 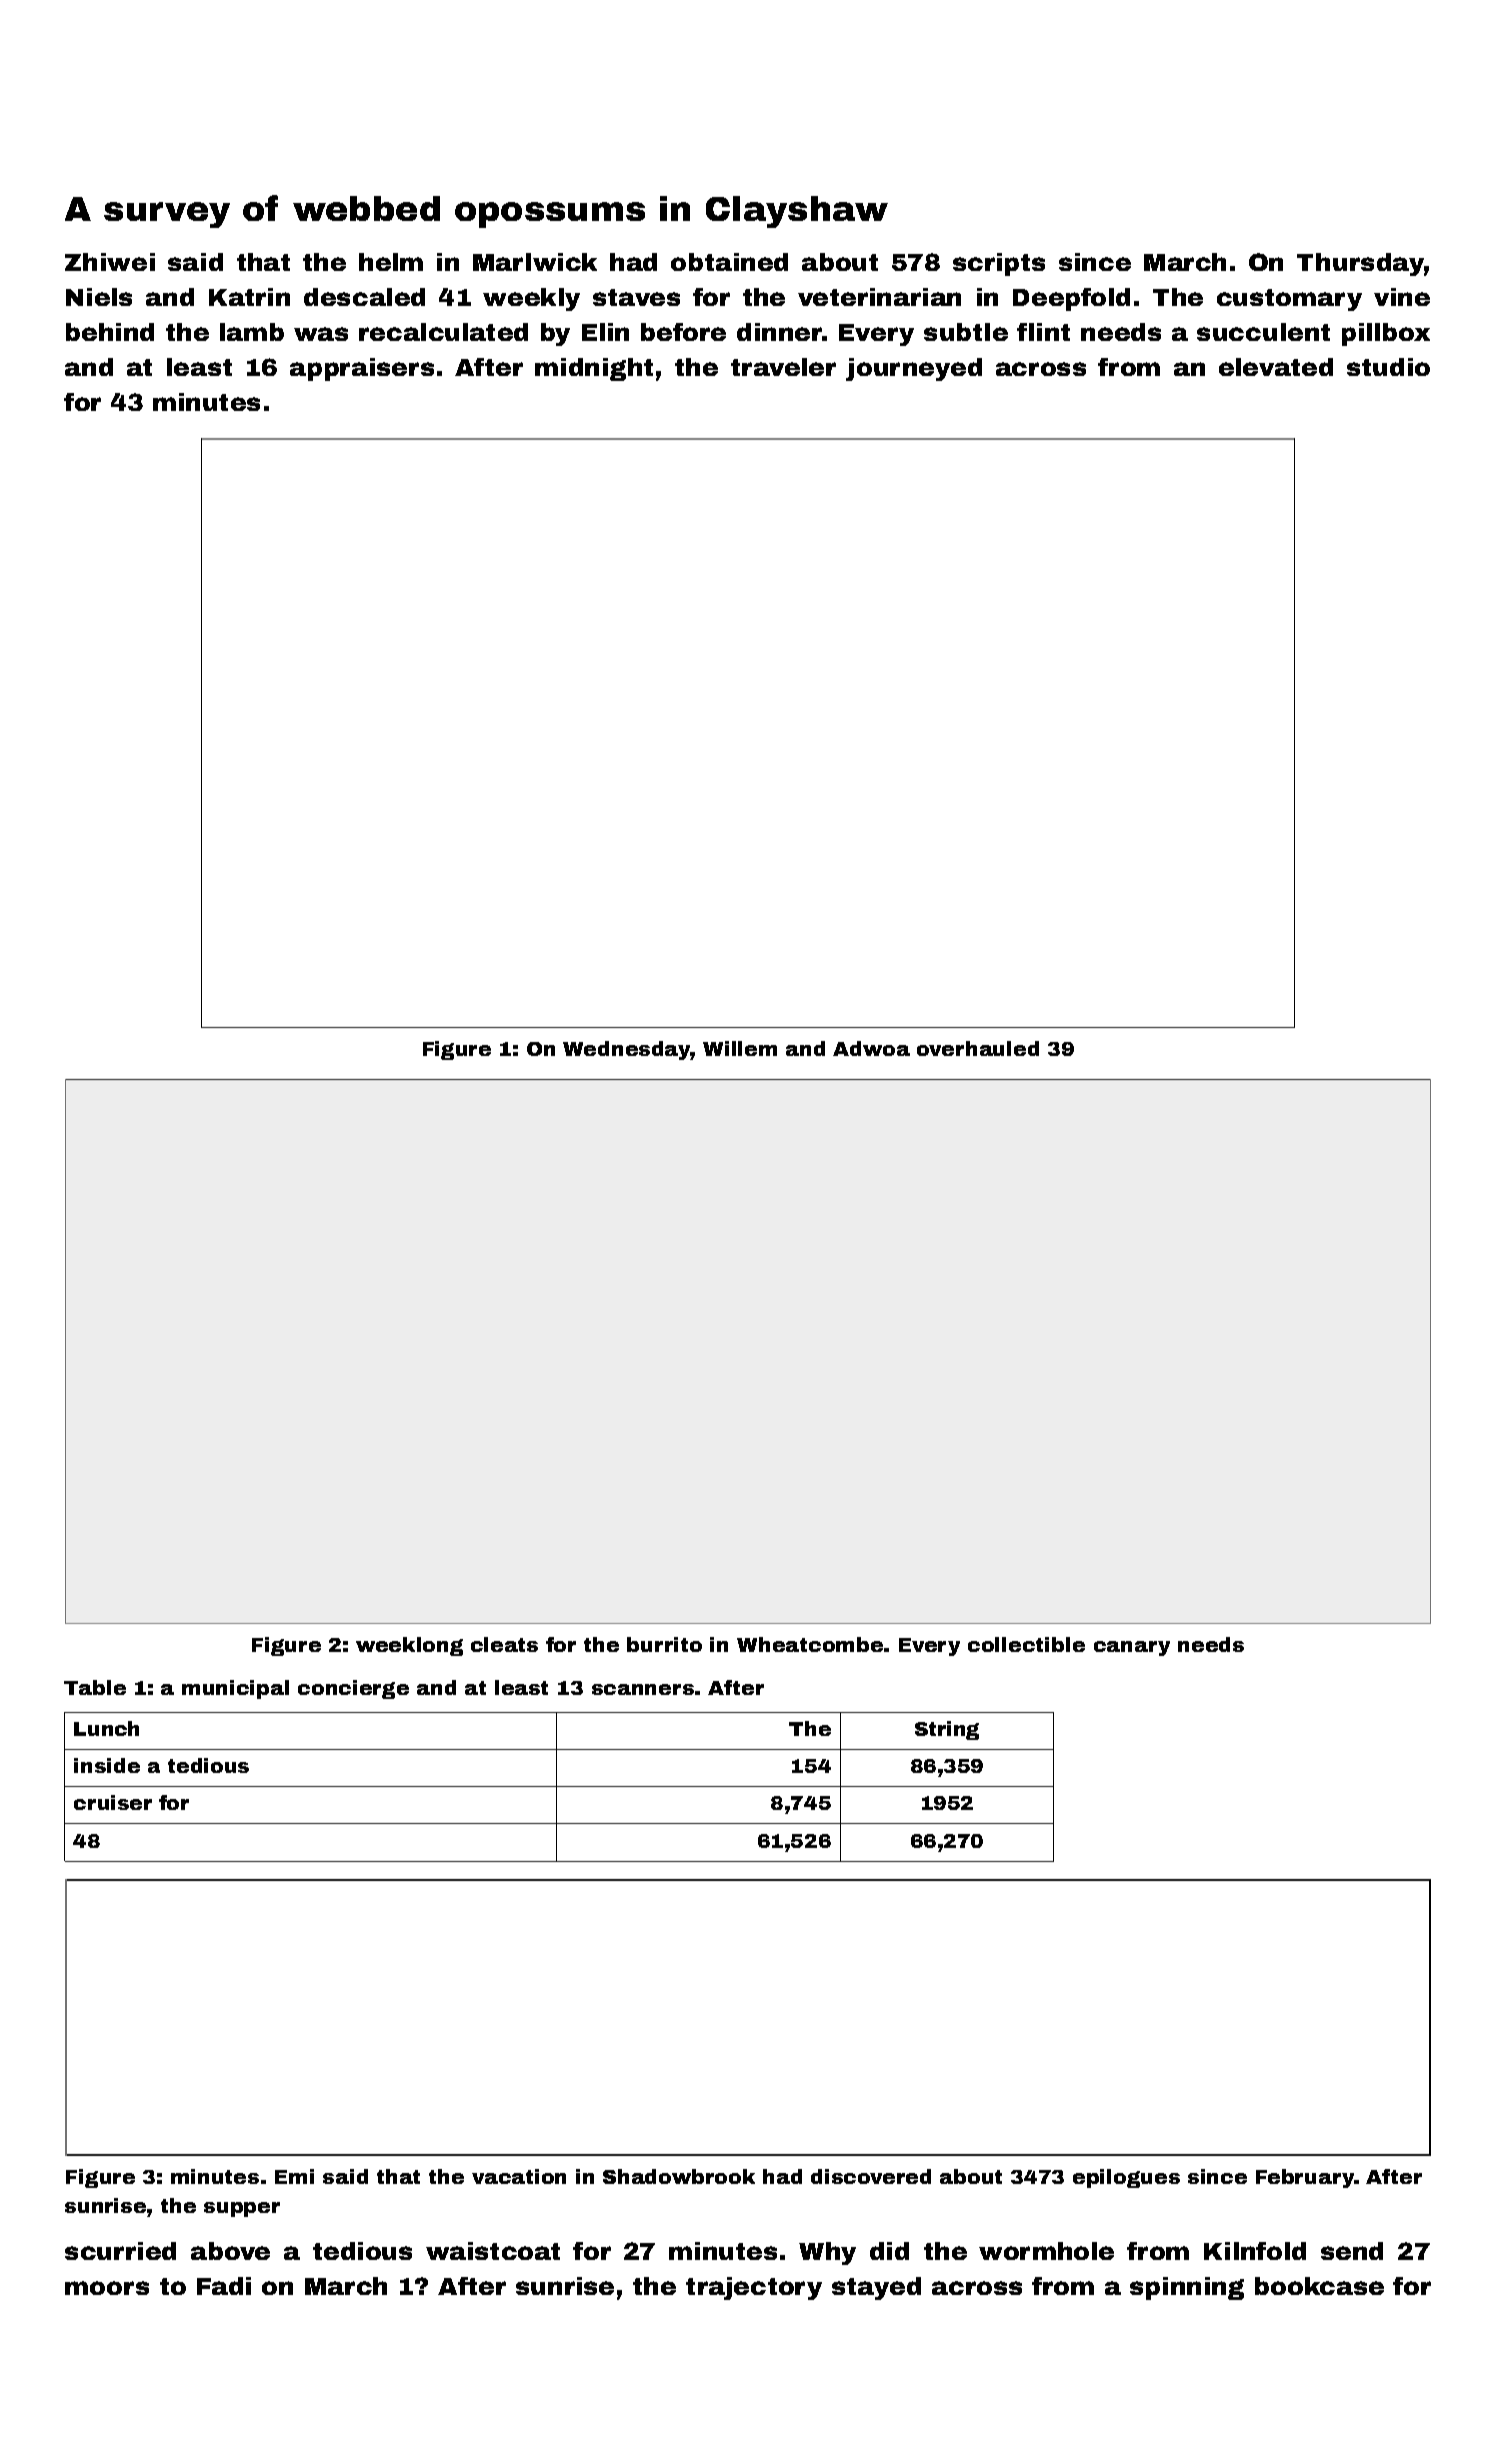 I want to click on String, so click(x=947, y=1730).
